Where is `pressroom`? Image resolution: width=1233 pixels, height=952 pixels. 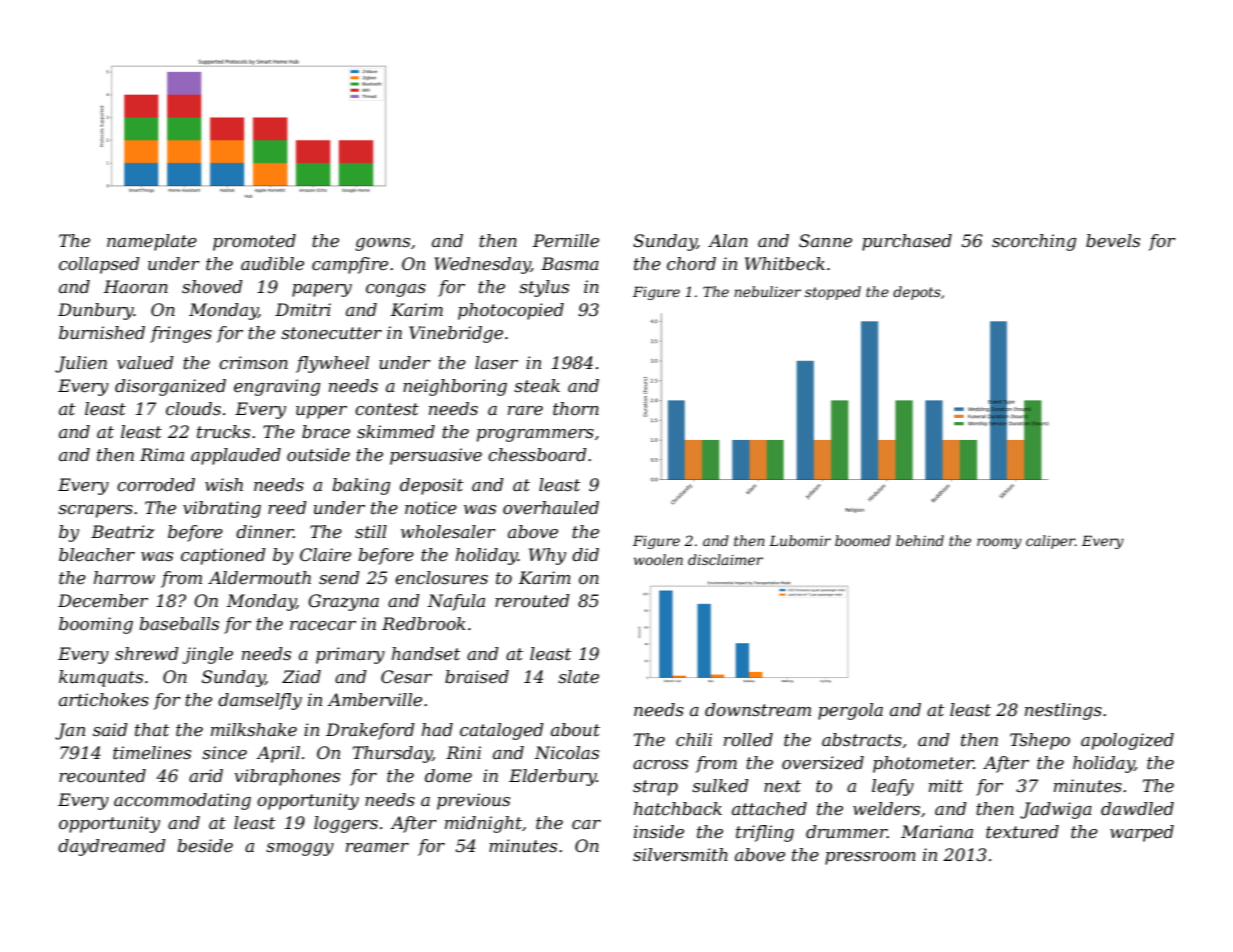
pressroom is located at coordinates (870, 858).
